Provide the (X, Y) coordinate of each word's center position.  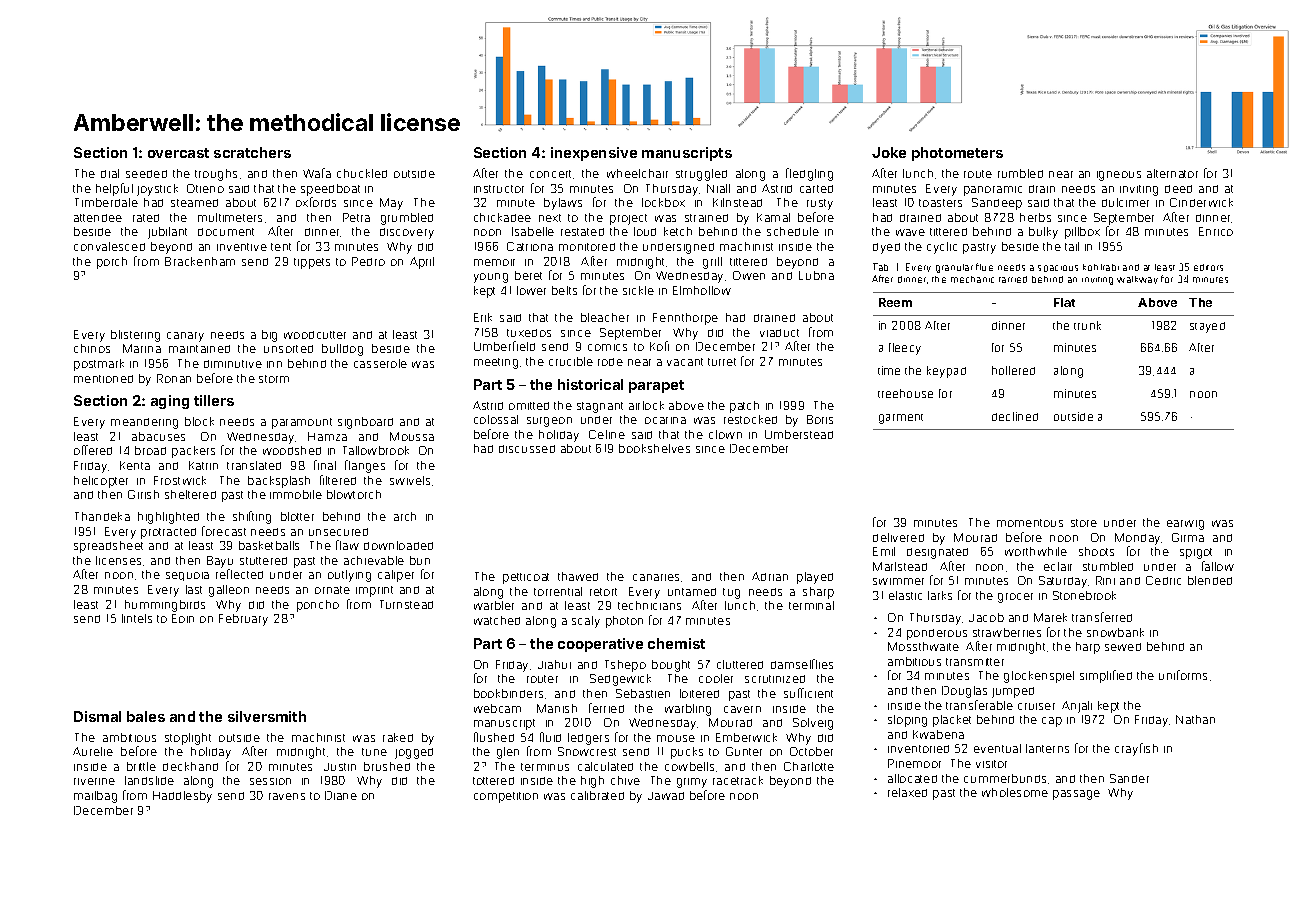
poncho (318, 606)
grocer (1015, 598)
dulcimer (1125, 202)
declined (1015, 416)
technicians (649, 605)
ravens (287, 796)
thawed (578, 576)
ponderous (937, 634)
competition (506, 797)
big (269, 336)
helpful (114, 189)
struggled (701, 175)
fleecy (905, 349)
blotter (297, 516)
